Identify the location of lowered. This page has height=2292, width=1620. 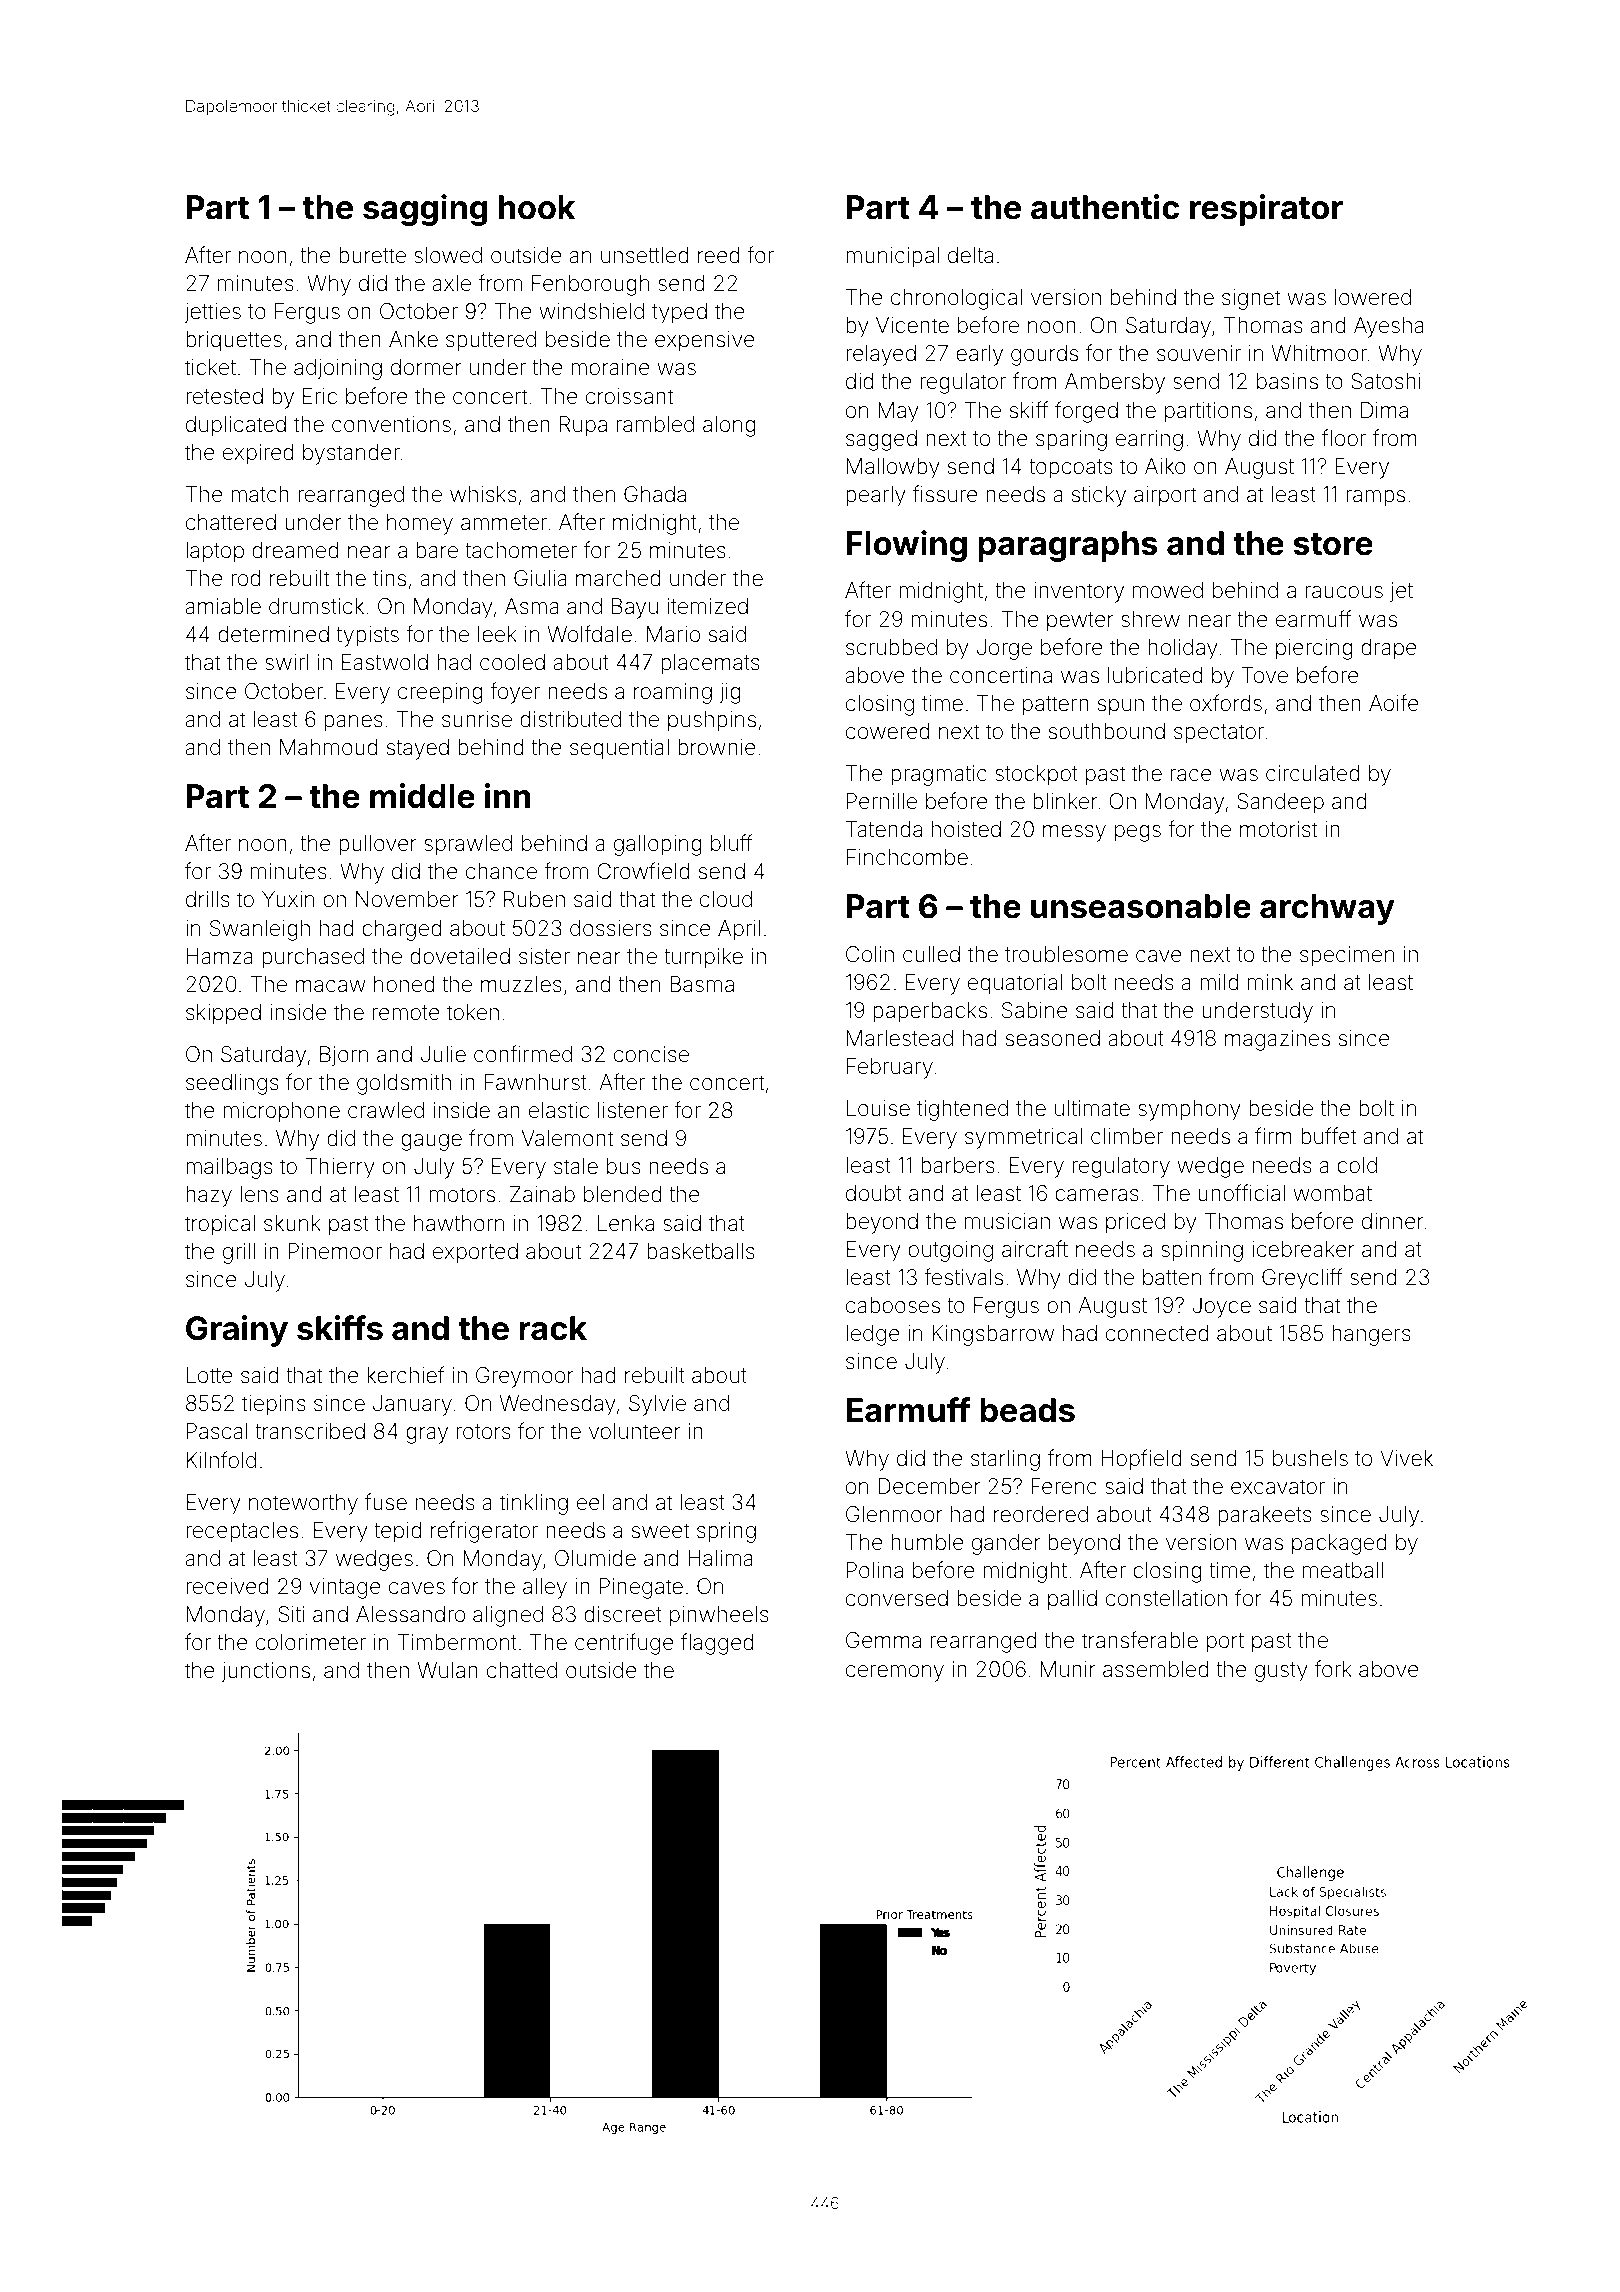
(1373, 297).
